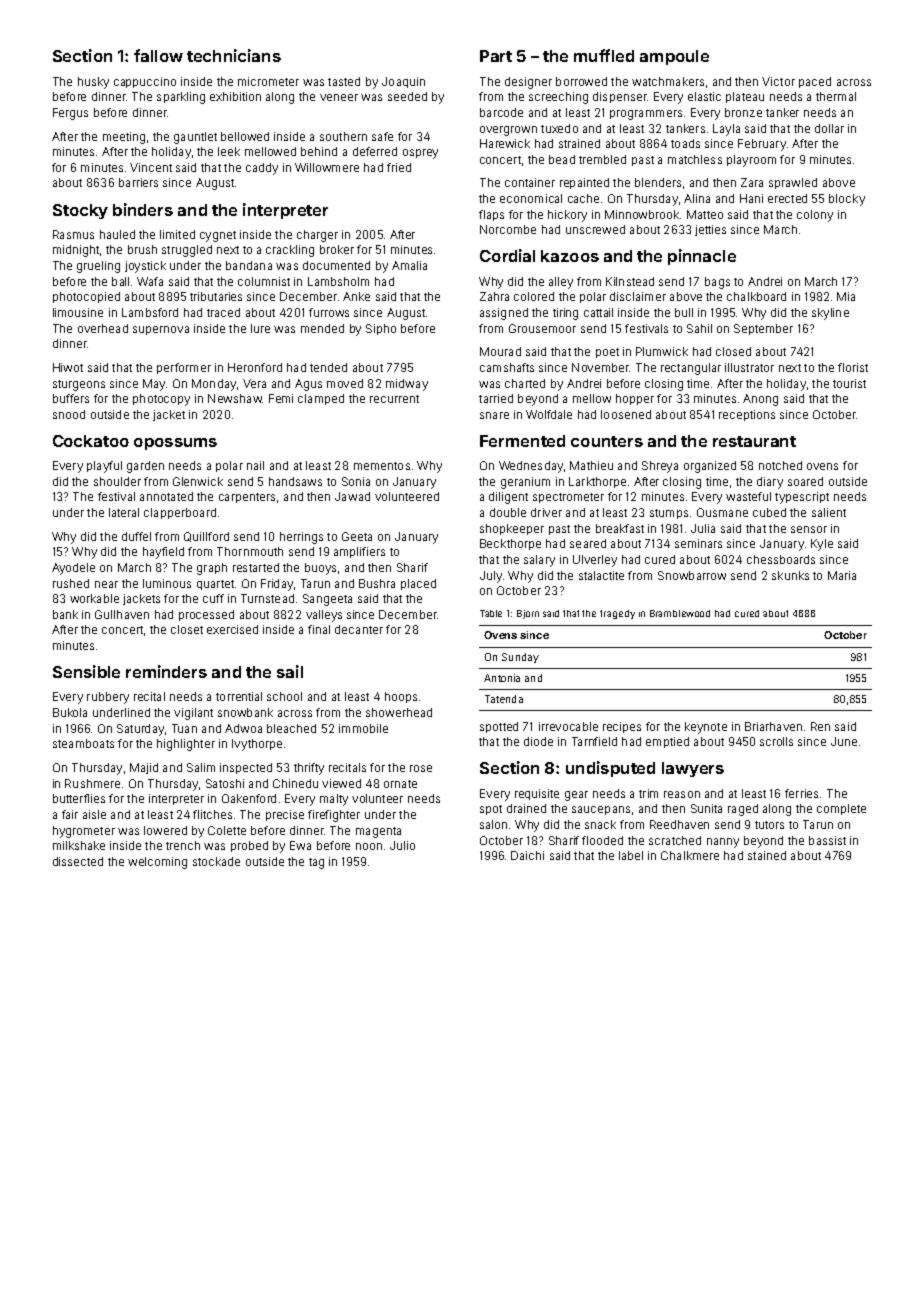 Image resolution: width=924 pixels, height=1308 pixels. What do you see at coordinates (496, 398) in the screenshot?
I see `tarried` at bounding box center [496, 398].
